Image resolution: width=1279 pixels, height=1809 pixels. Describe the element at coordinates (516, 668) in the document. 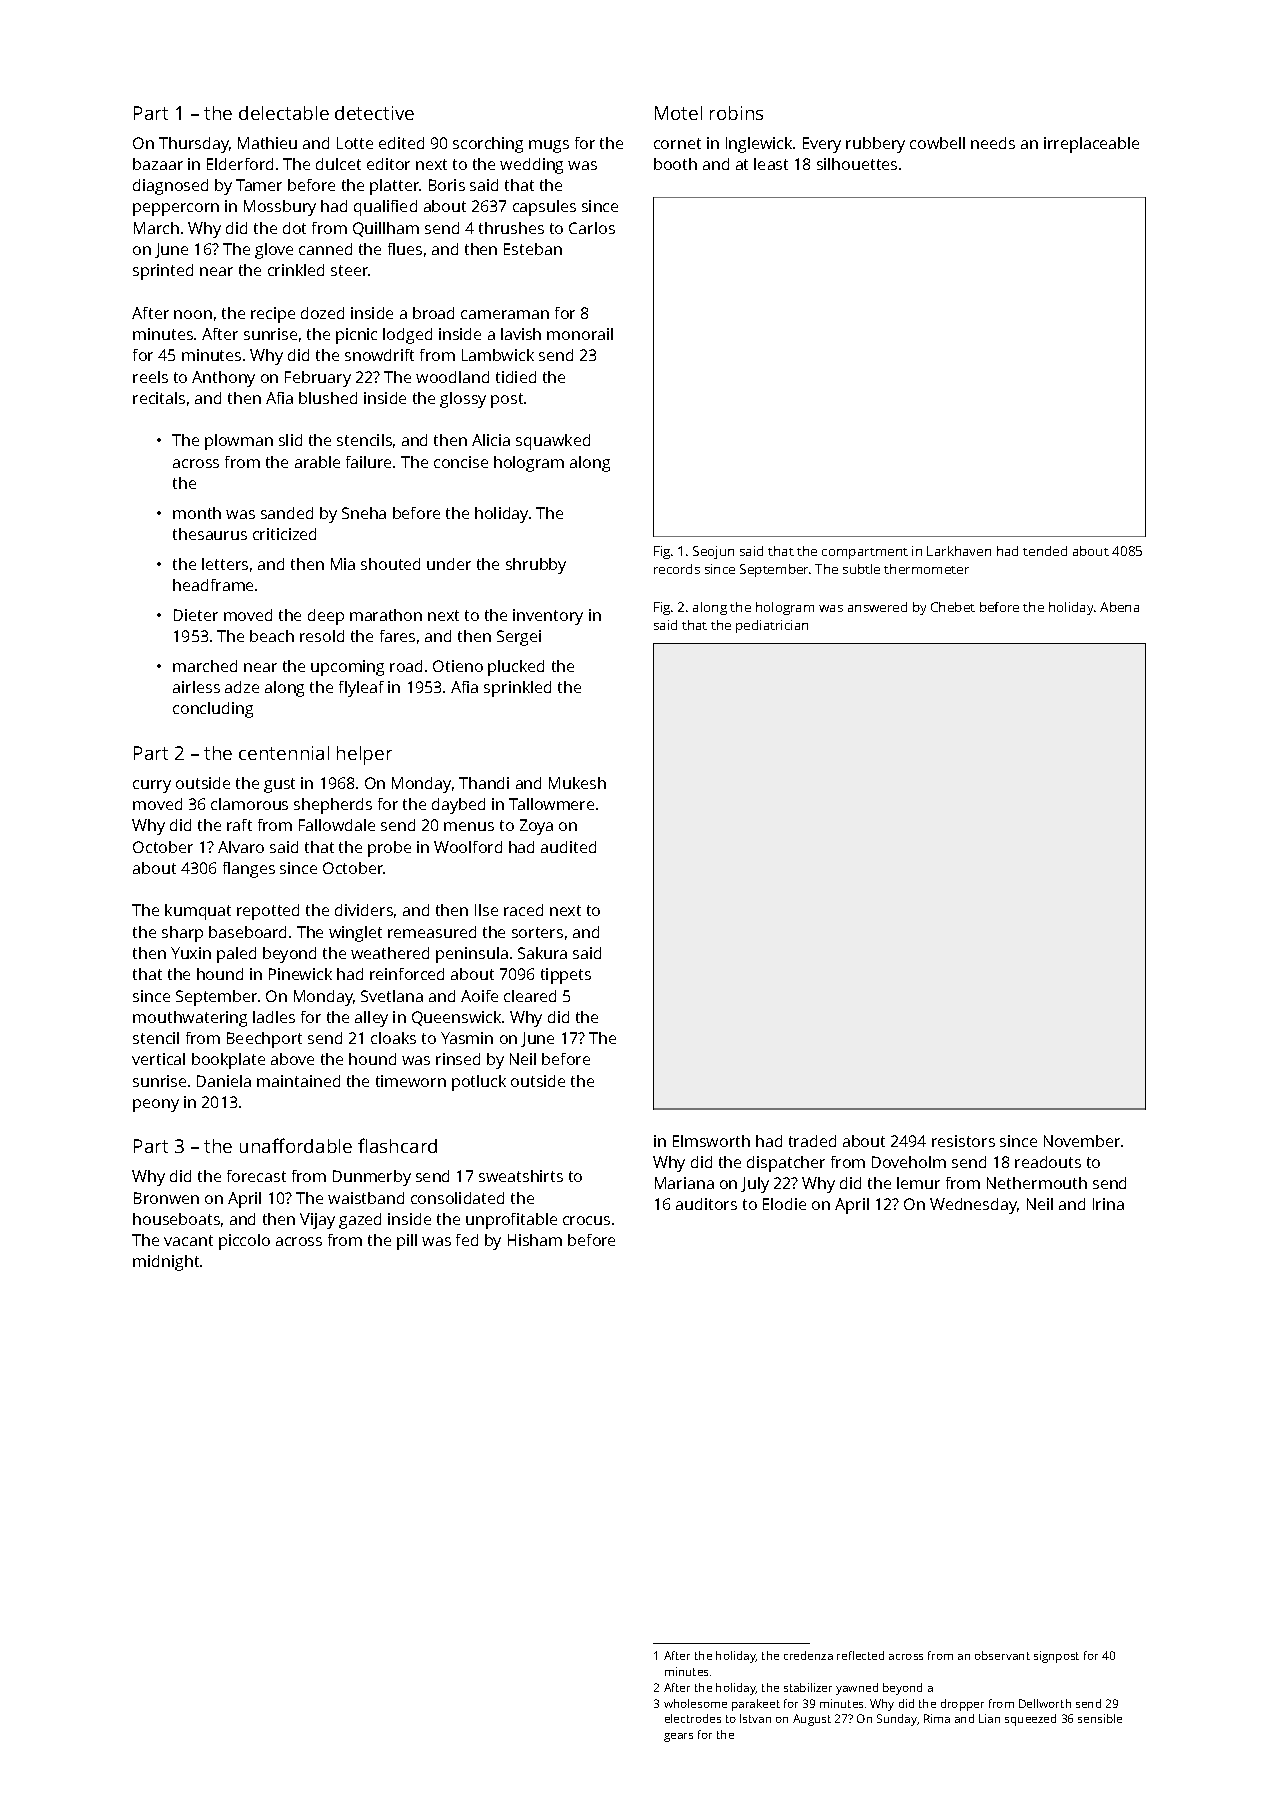

I see `plucked` at that location.
